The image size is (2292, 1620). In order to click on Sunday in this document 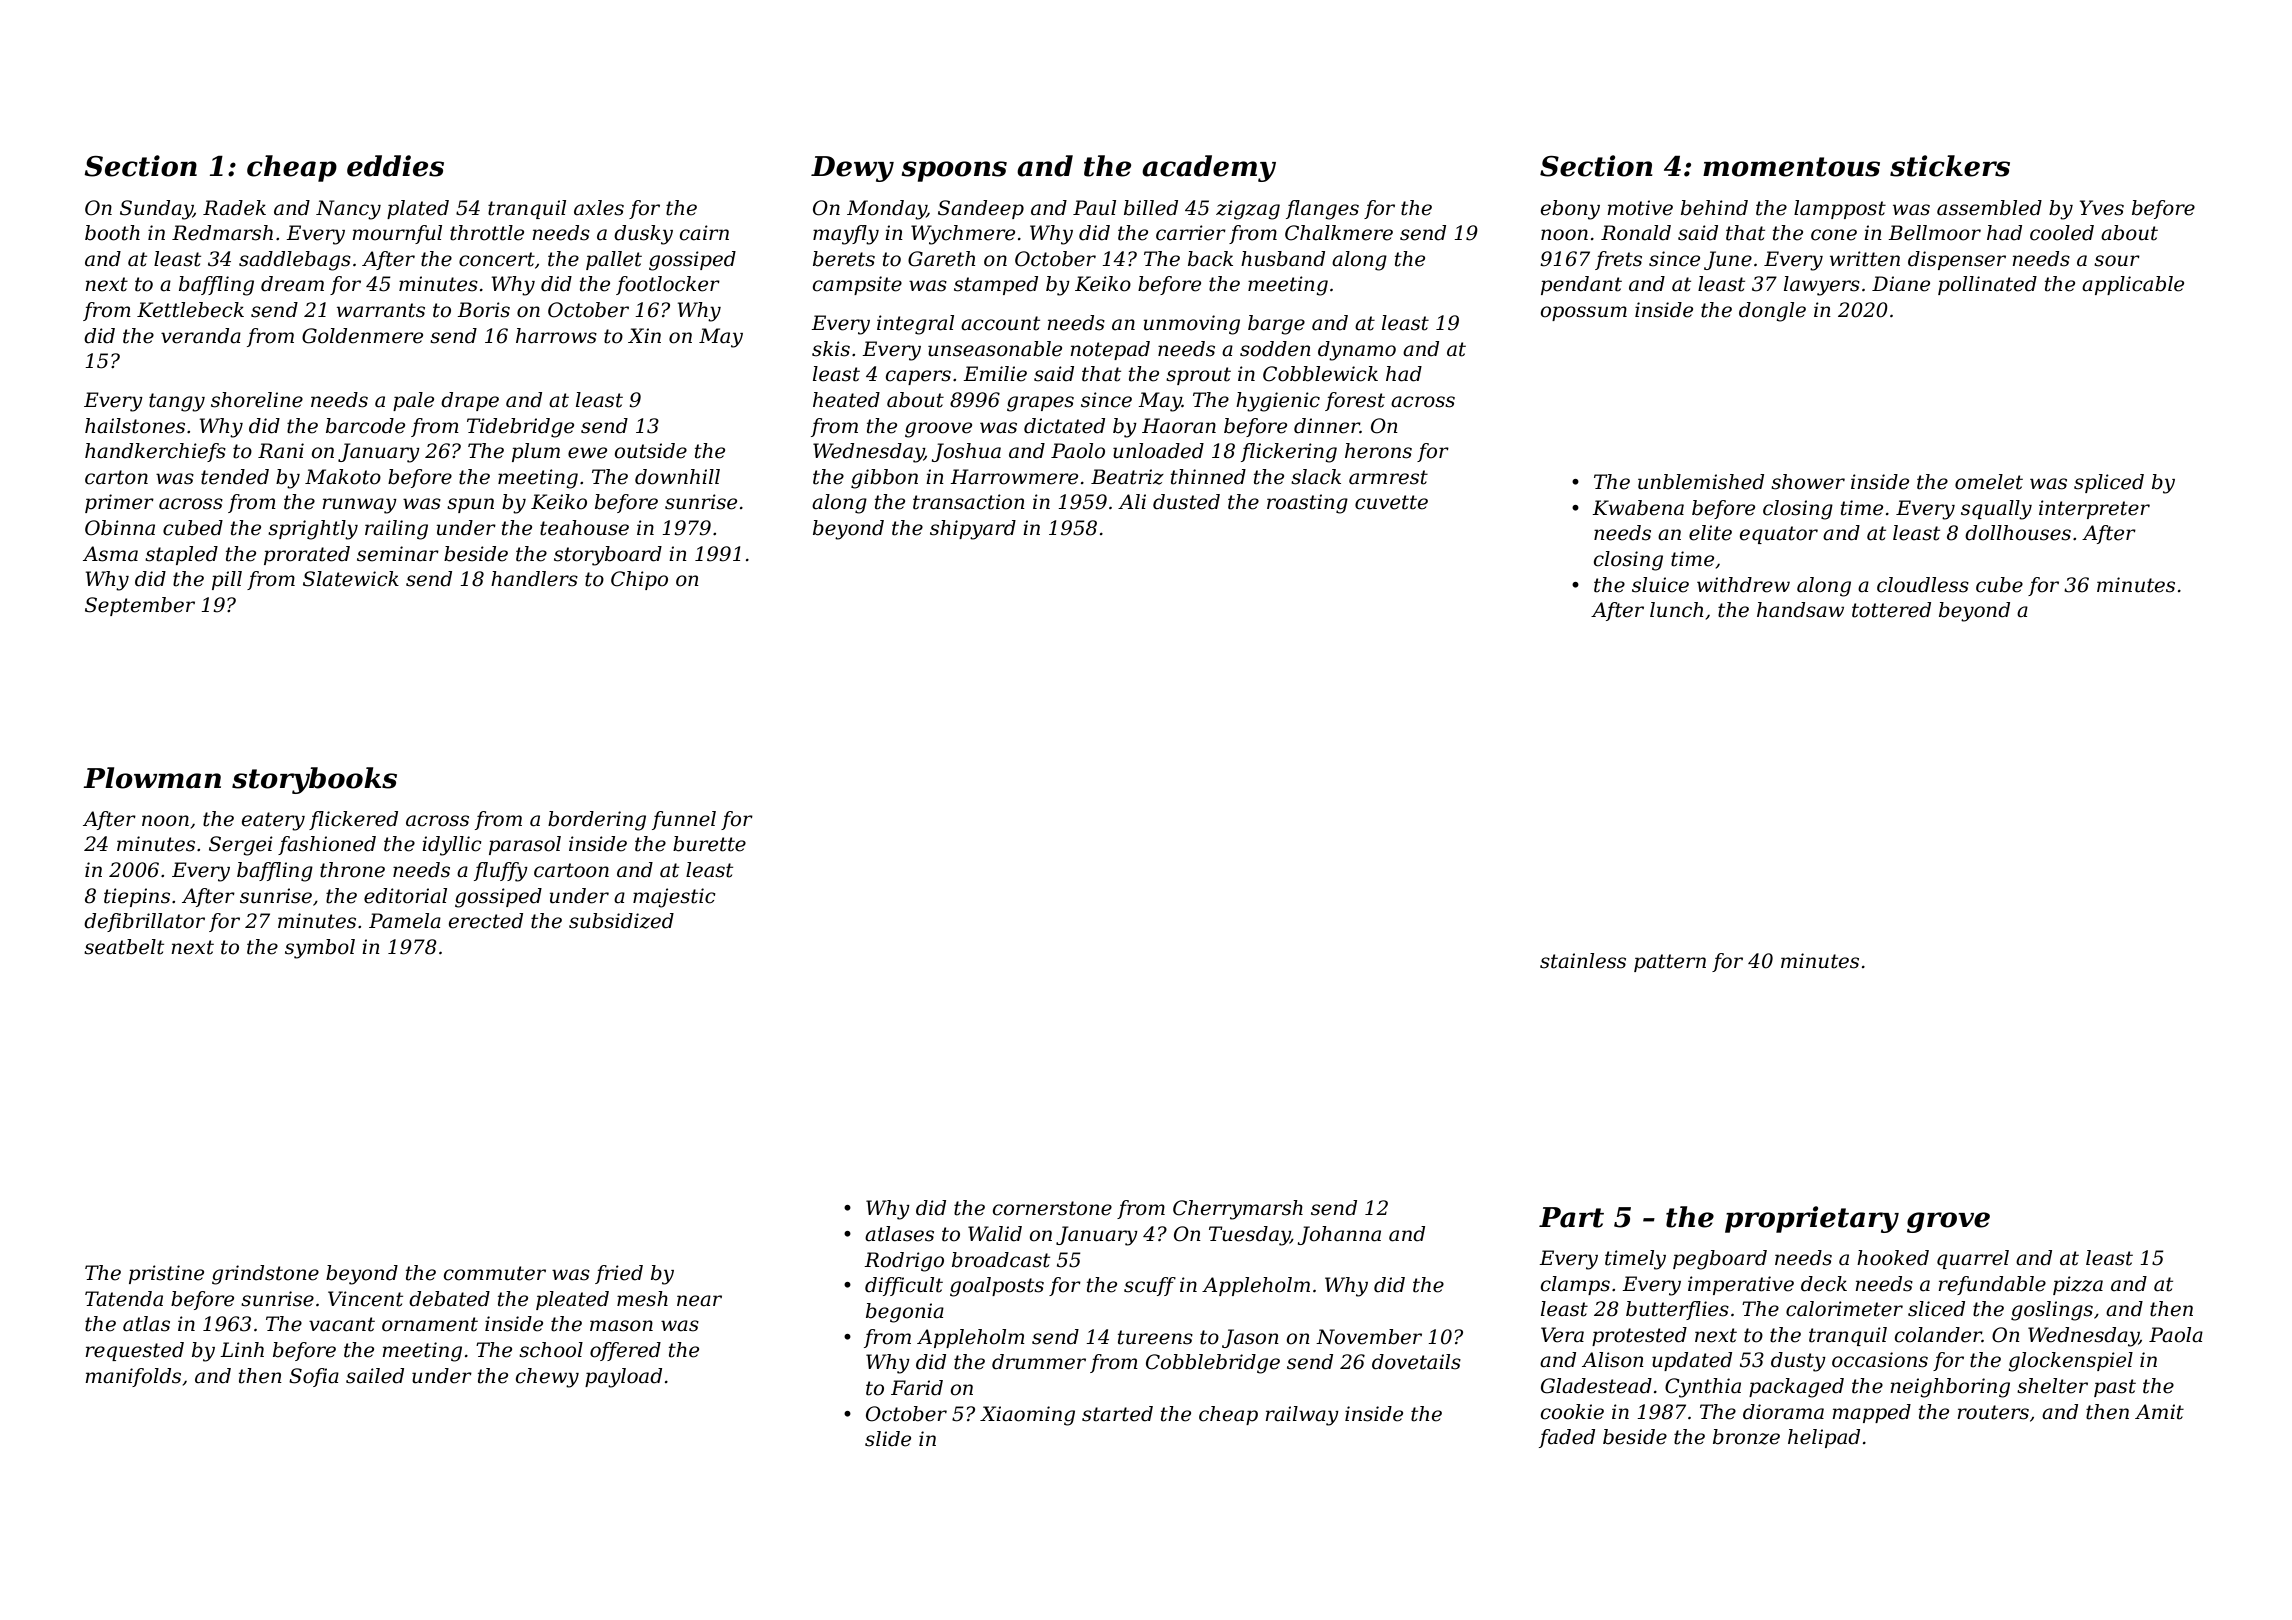, I will do `click(156, 210)`.
